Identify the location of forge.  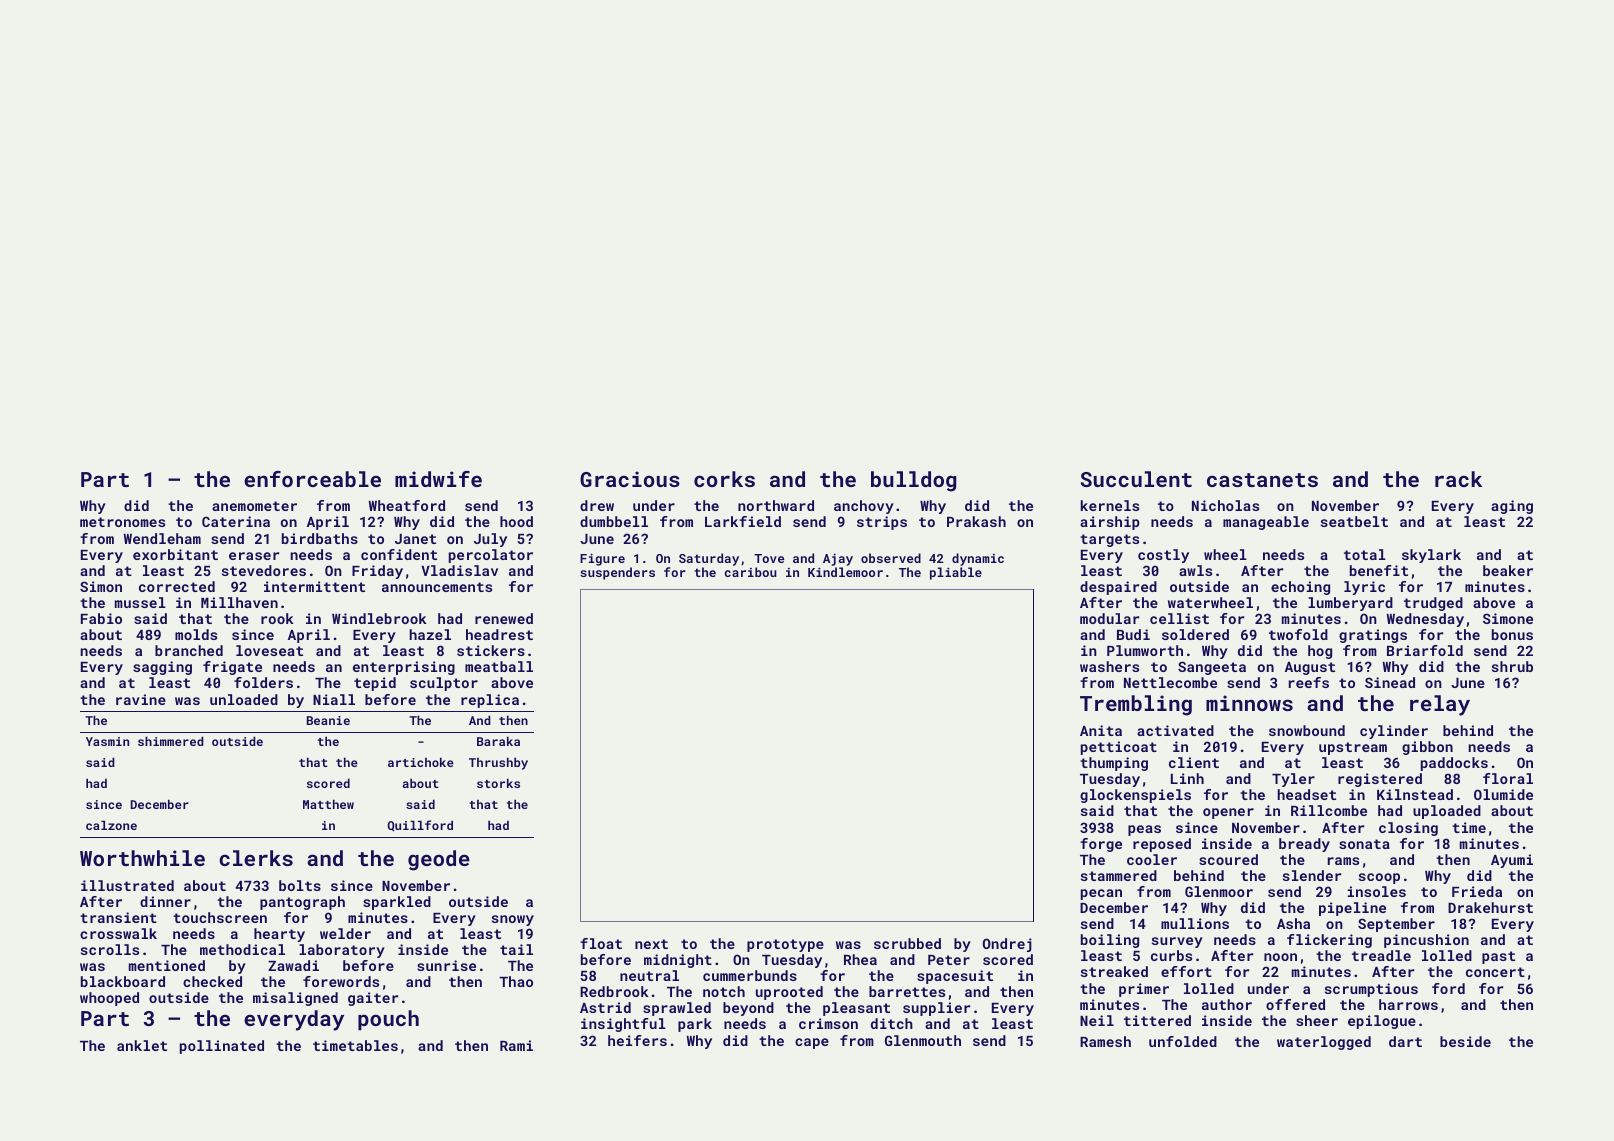
(1101, 845).
